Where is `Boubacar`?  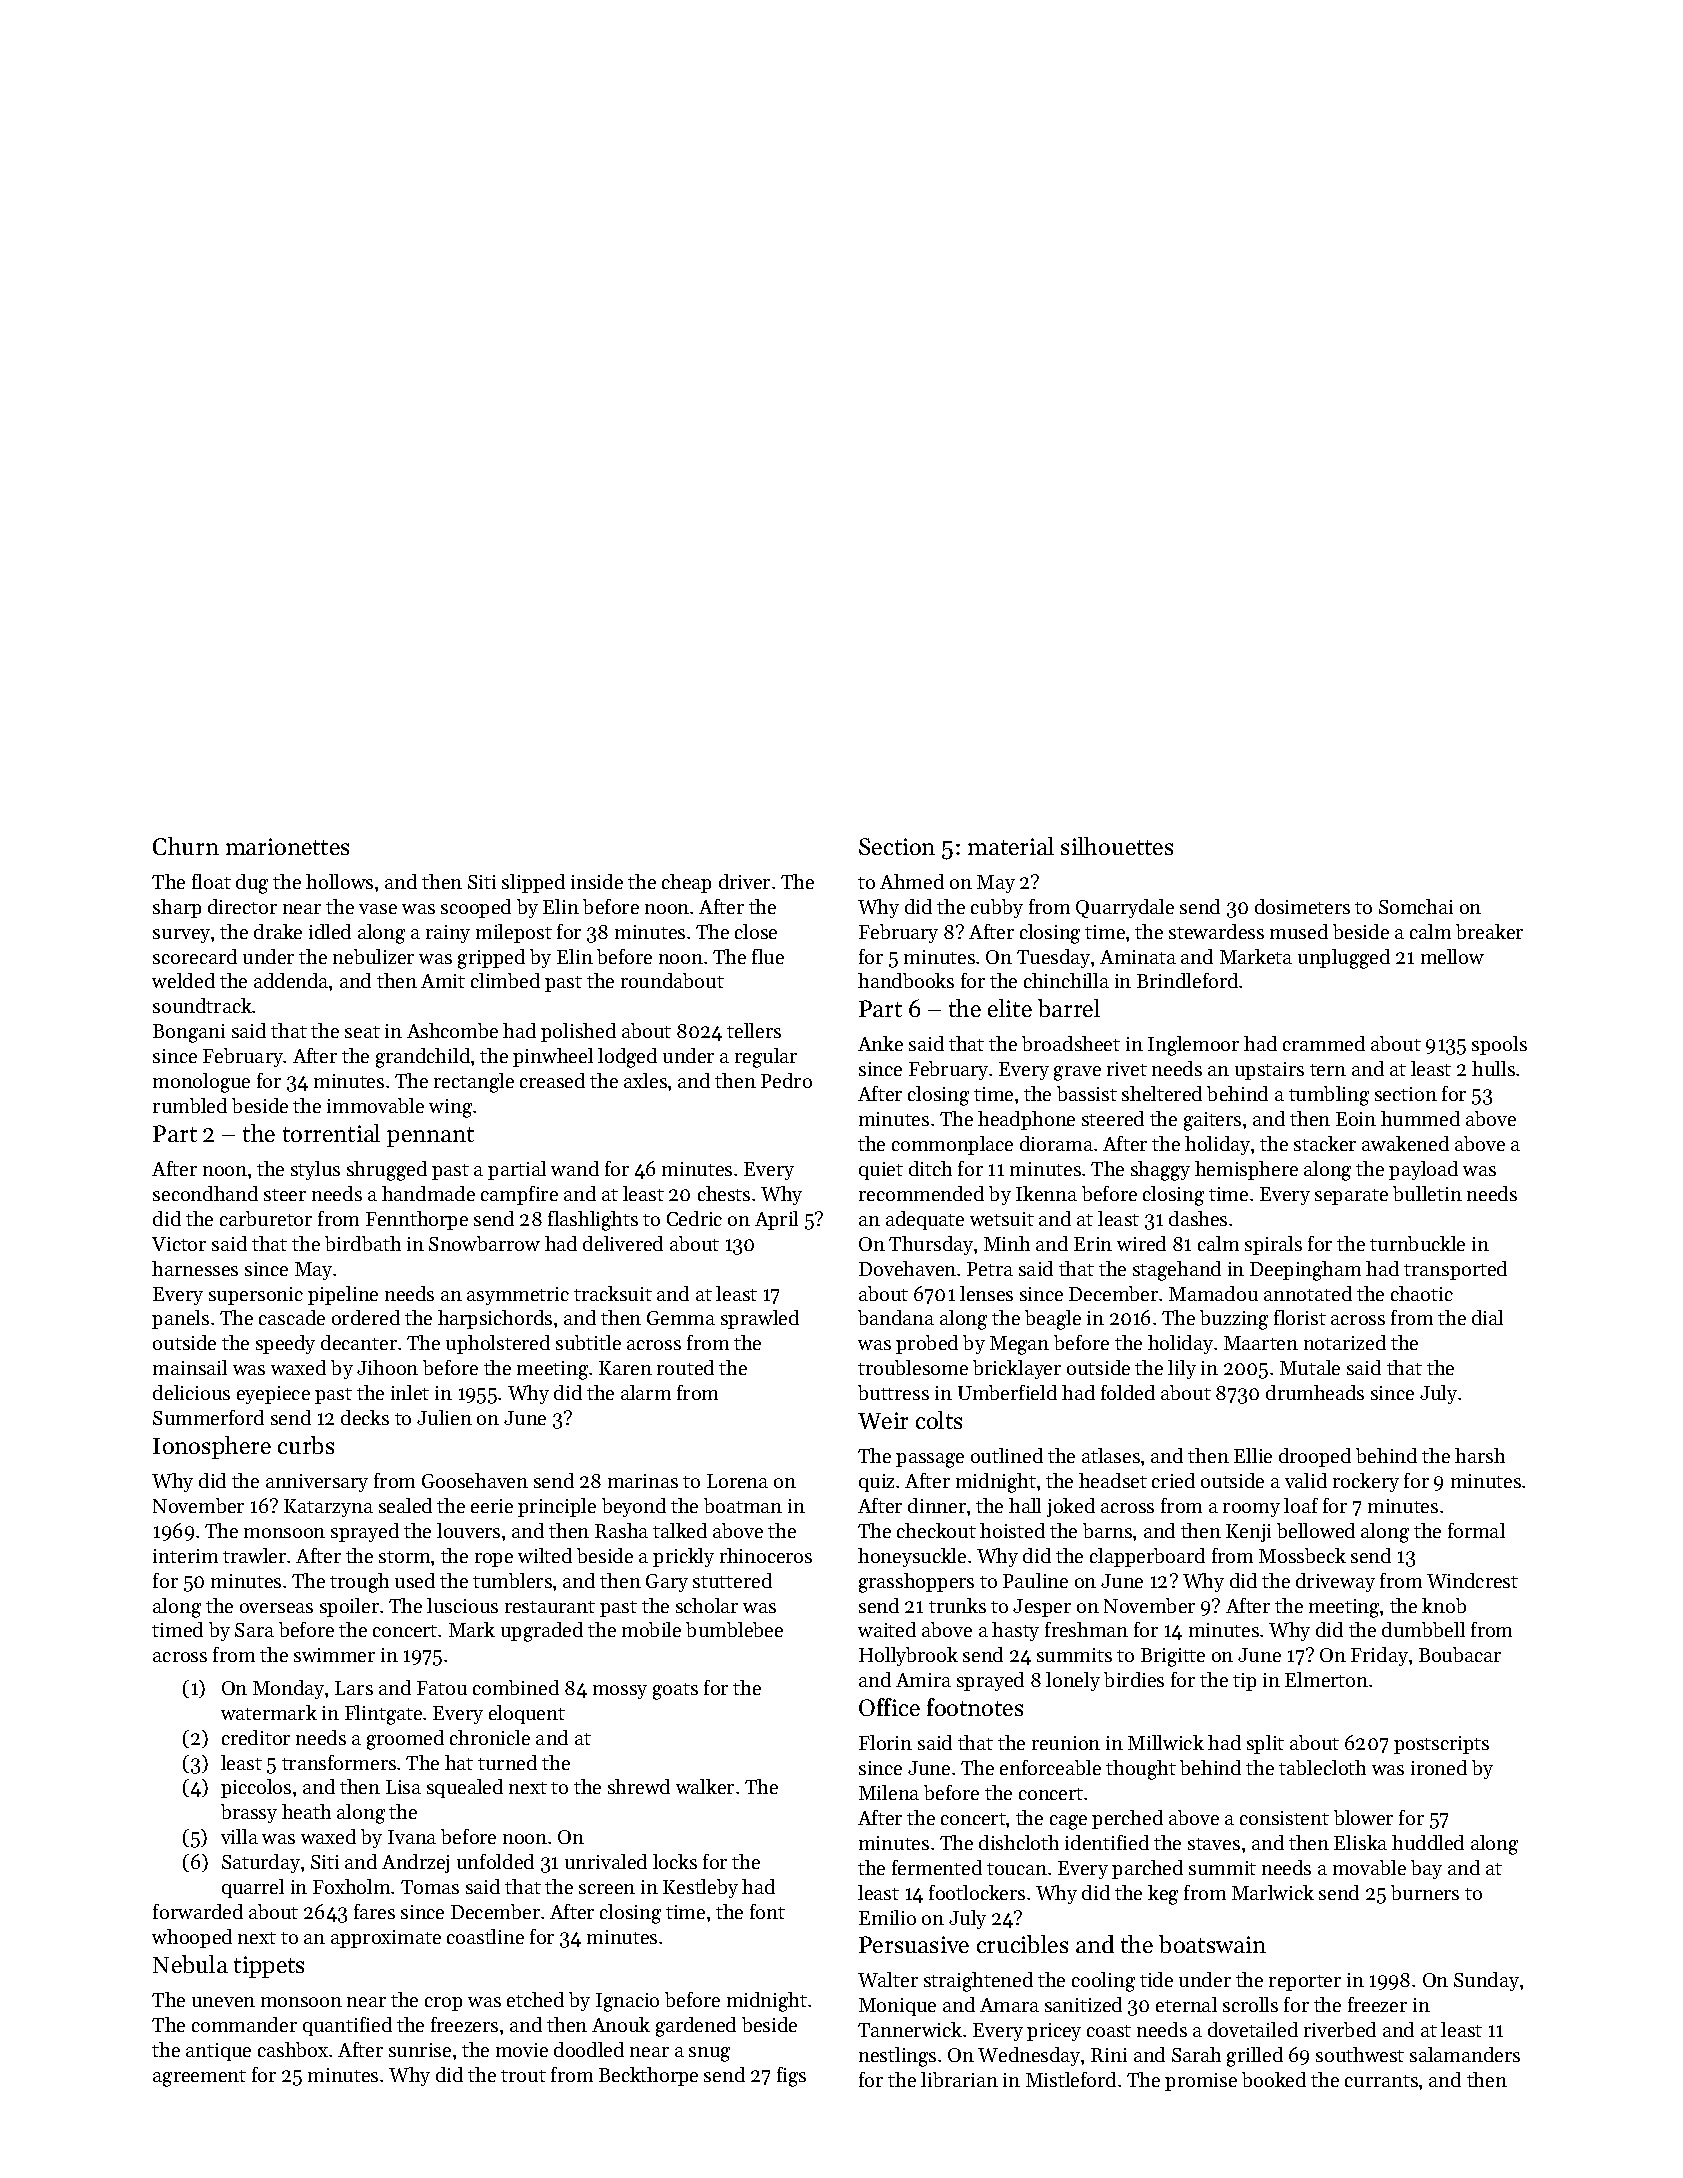 Boubacar is located at coordinates (1460, 1654).
